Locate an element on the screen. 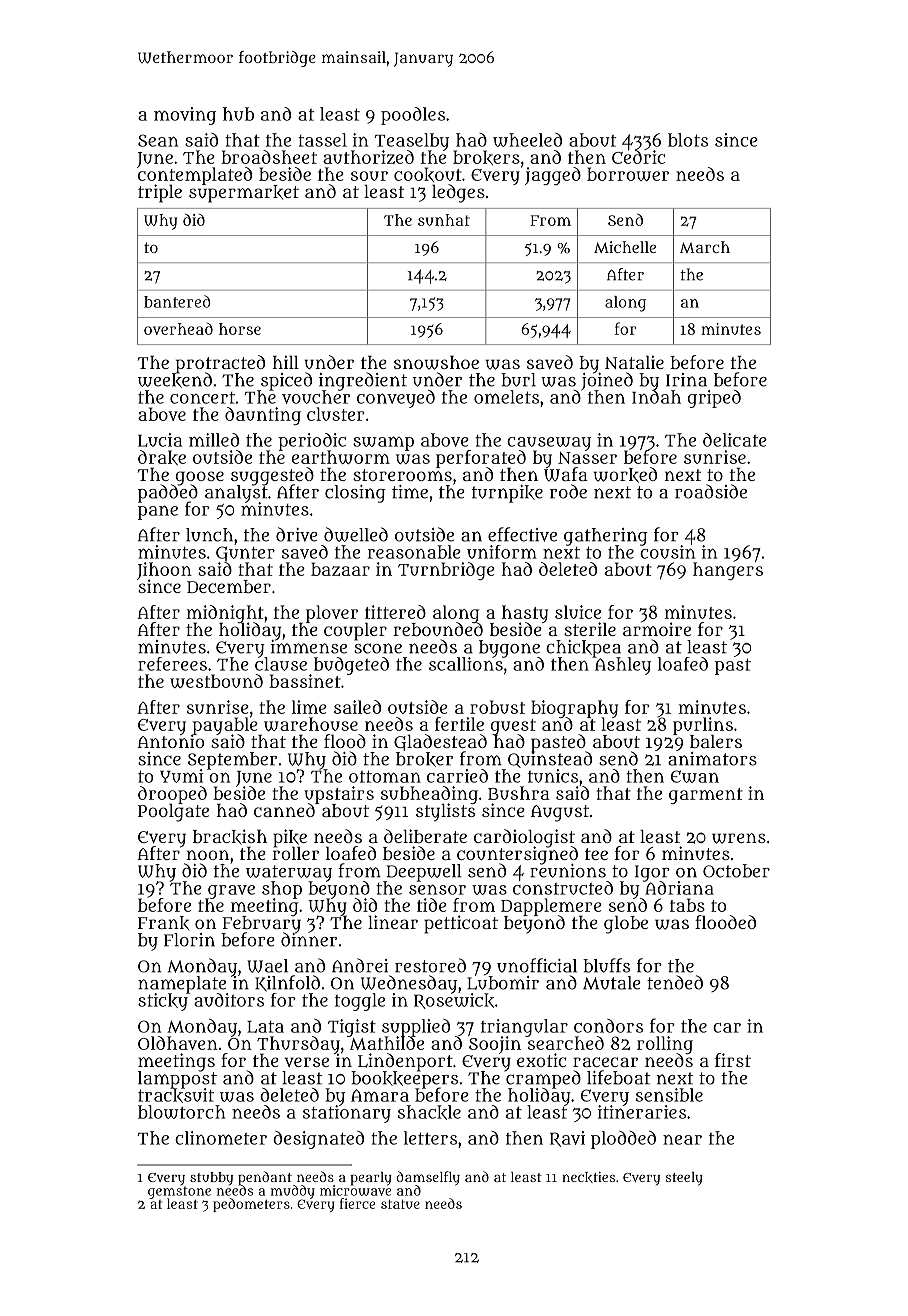 The width and height of the screenshot is (908, 1316). drive is located at coordinates (297, 534).
